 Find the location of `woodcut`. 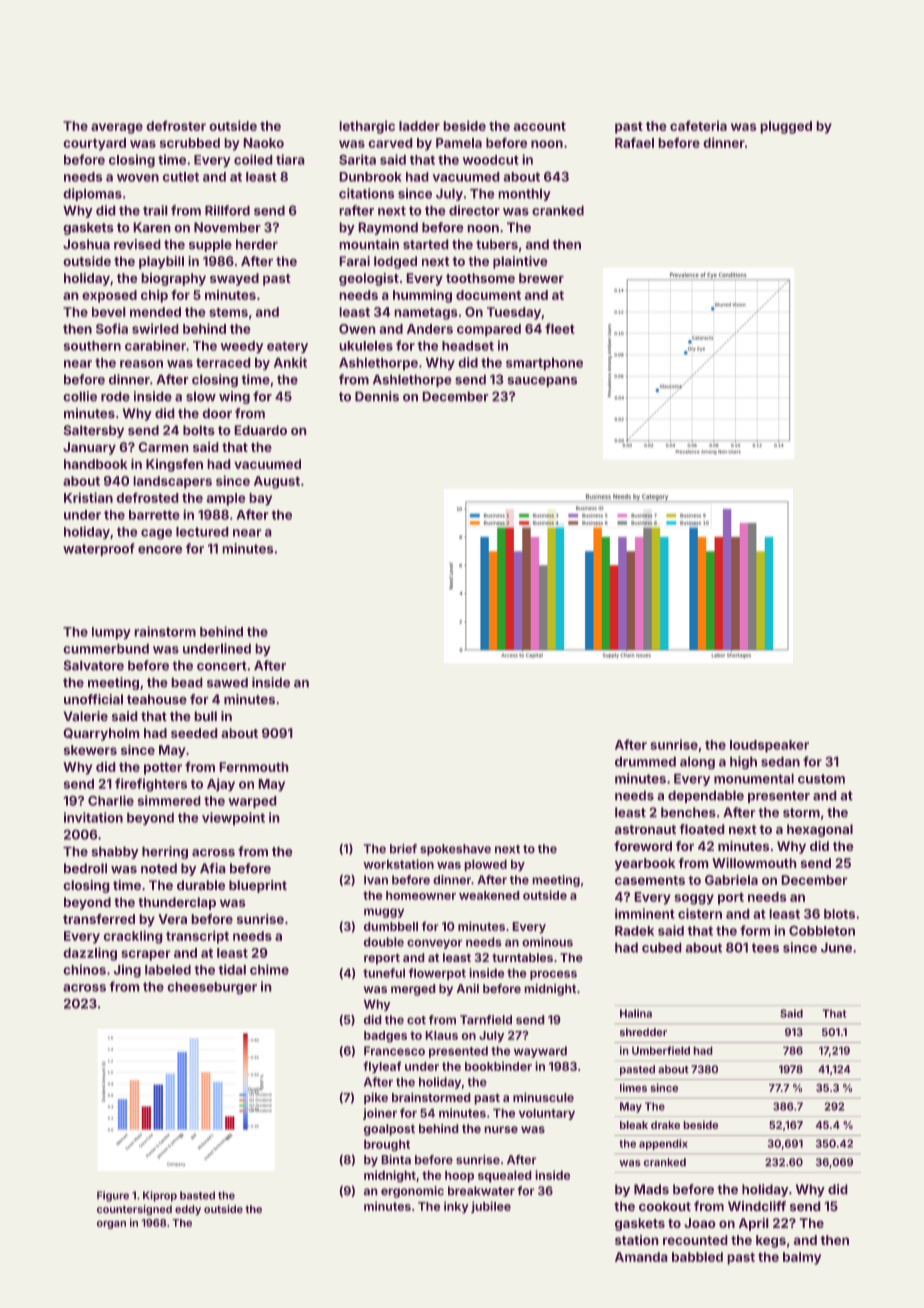

woodcut is located at coordinates (491, 160).
